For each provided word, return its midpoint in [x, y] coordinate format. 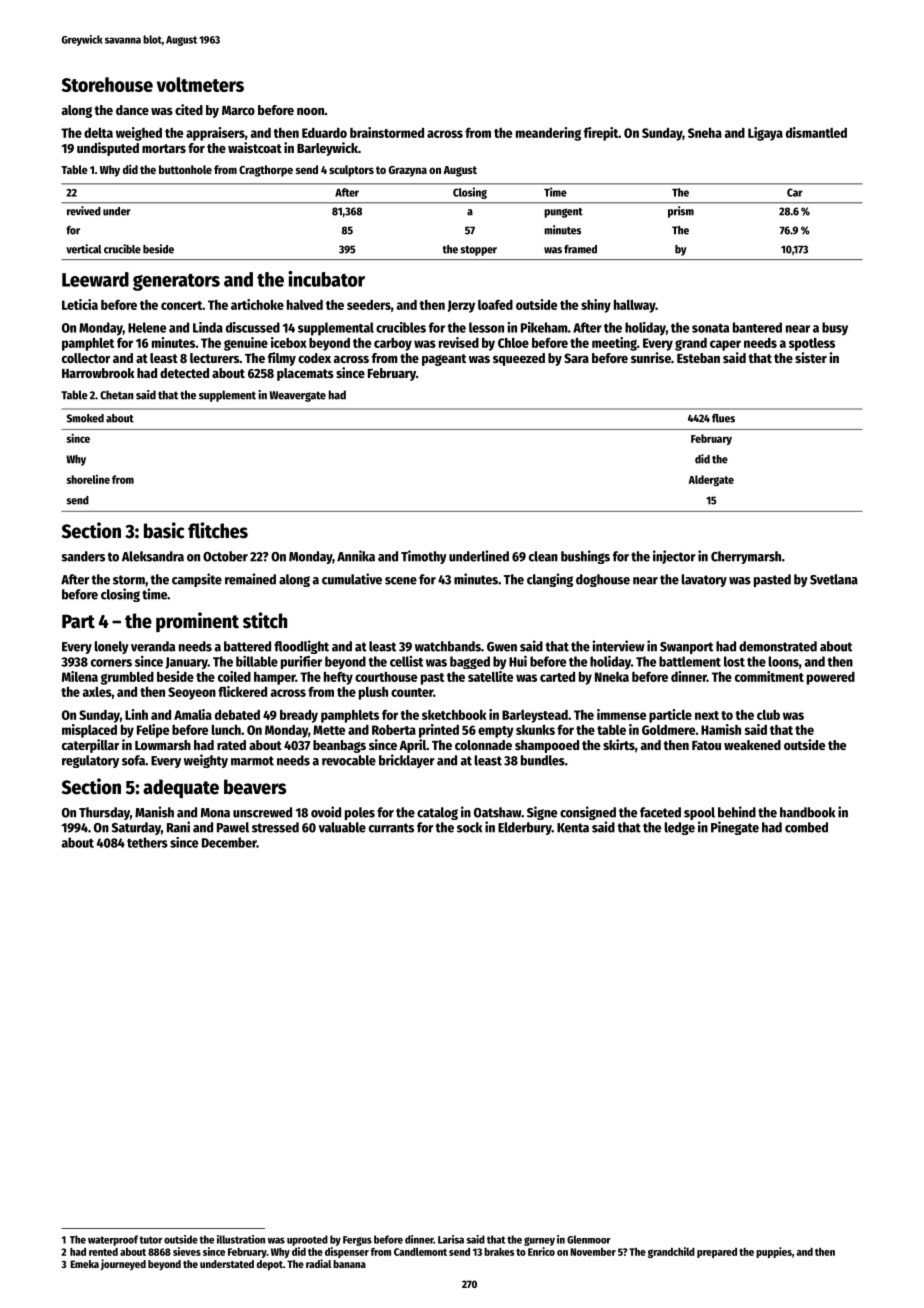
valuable [342, 827]
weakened [752, 745]
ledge [679, 828]
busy [835, 329]
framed [580, 249]
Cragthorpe [266, 171]
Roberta [394, 730]
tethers [147, 842]
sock [469, 827]
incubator [326, 279]
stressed [275, 827]
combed [806, 827]
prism [681, 212]
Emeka [84, 1264]
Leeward [95, 279]
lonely [111, 647]
